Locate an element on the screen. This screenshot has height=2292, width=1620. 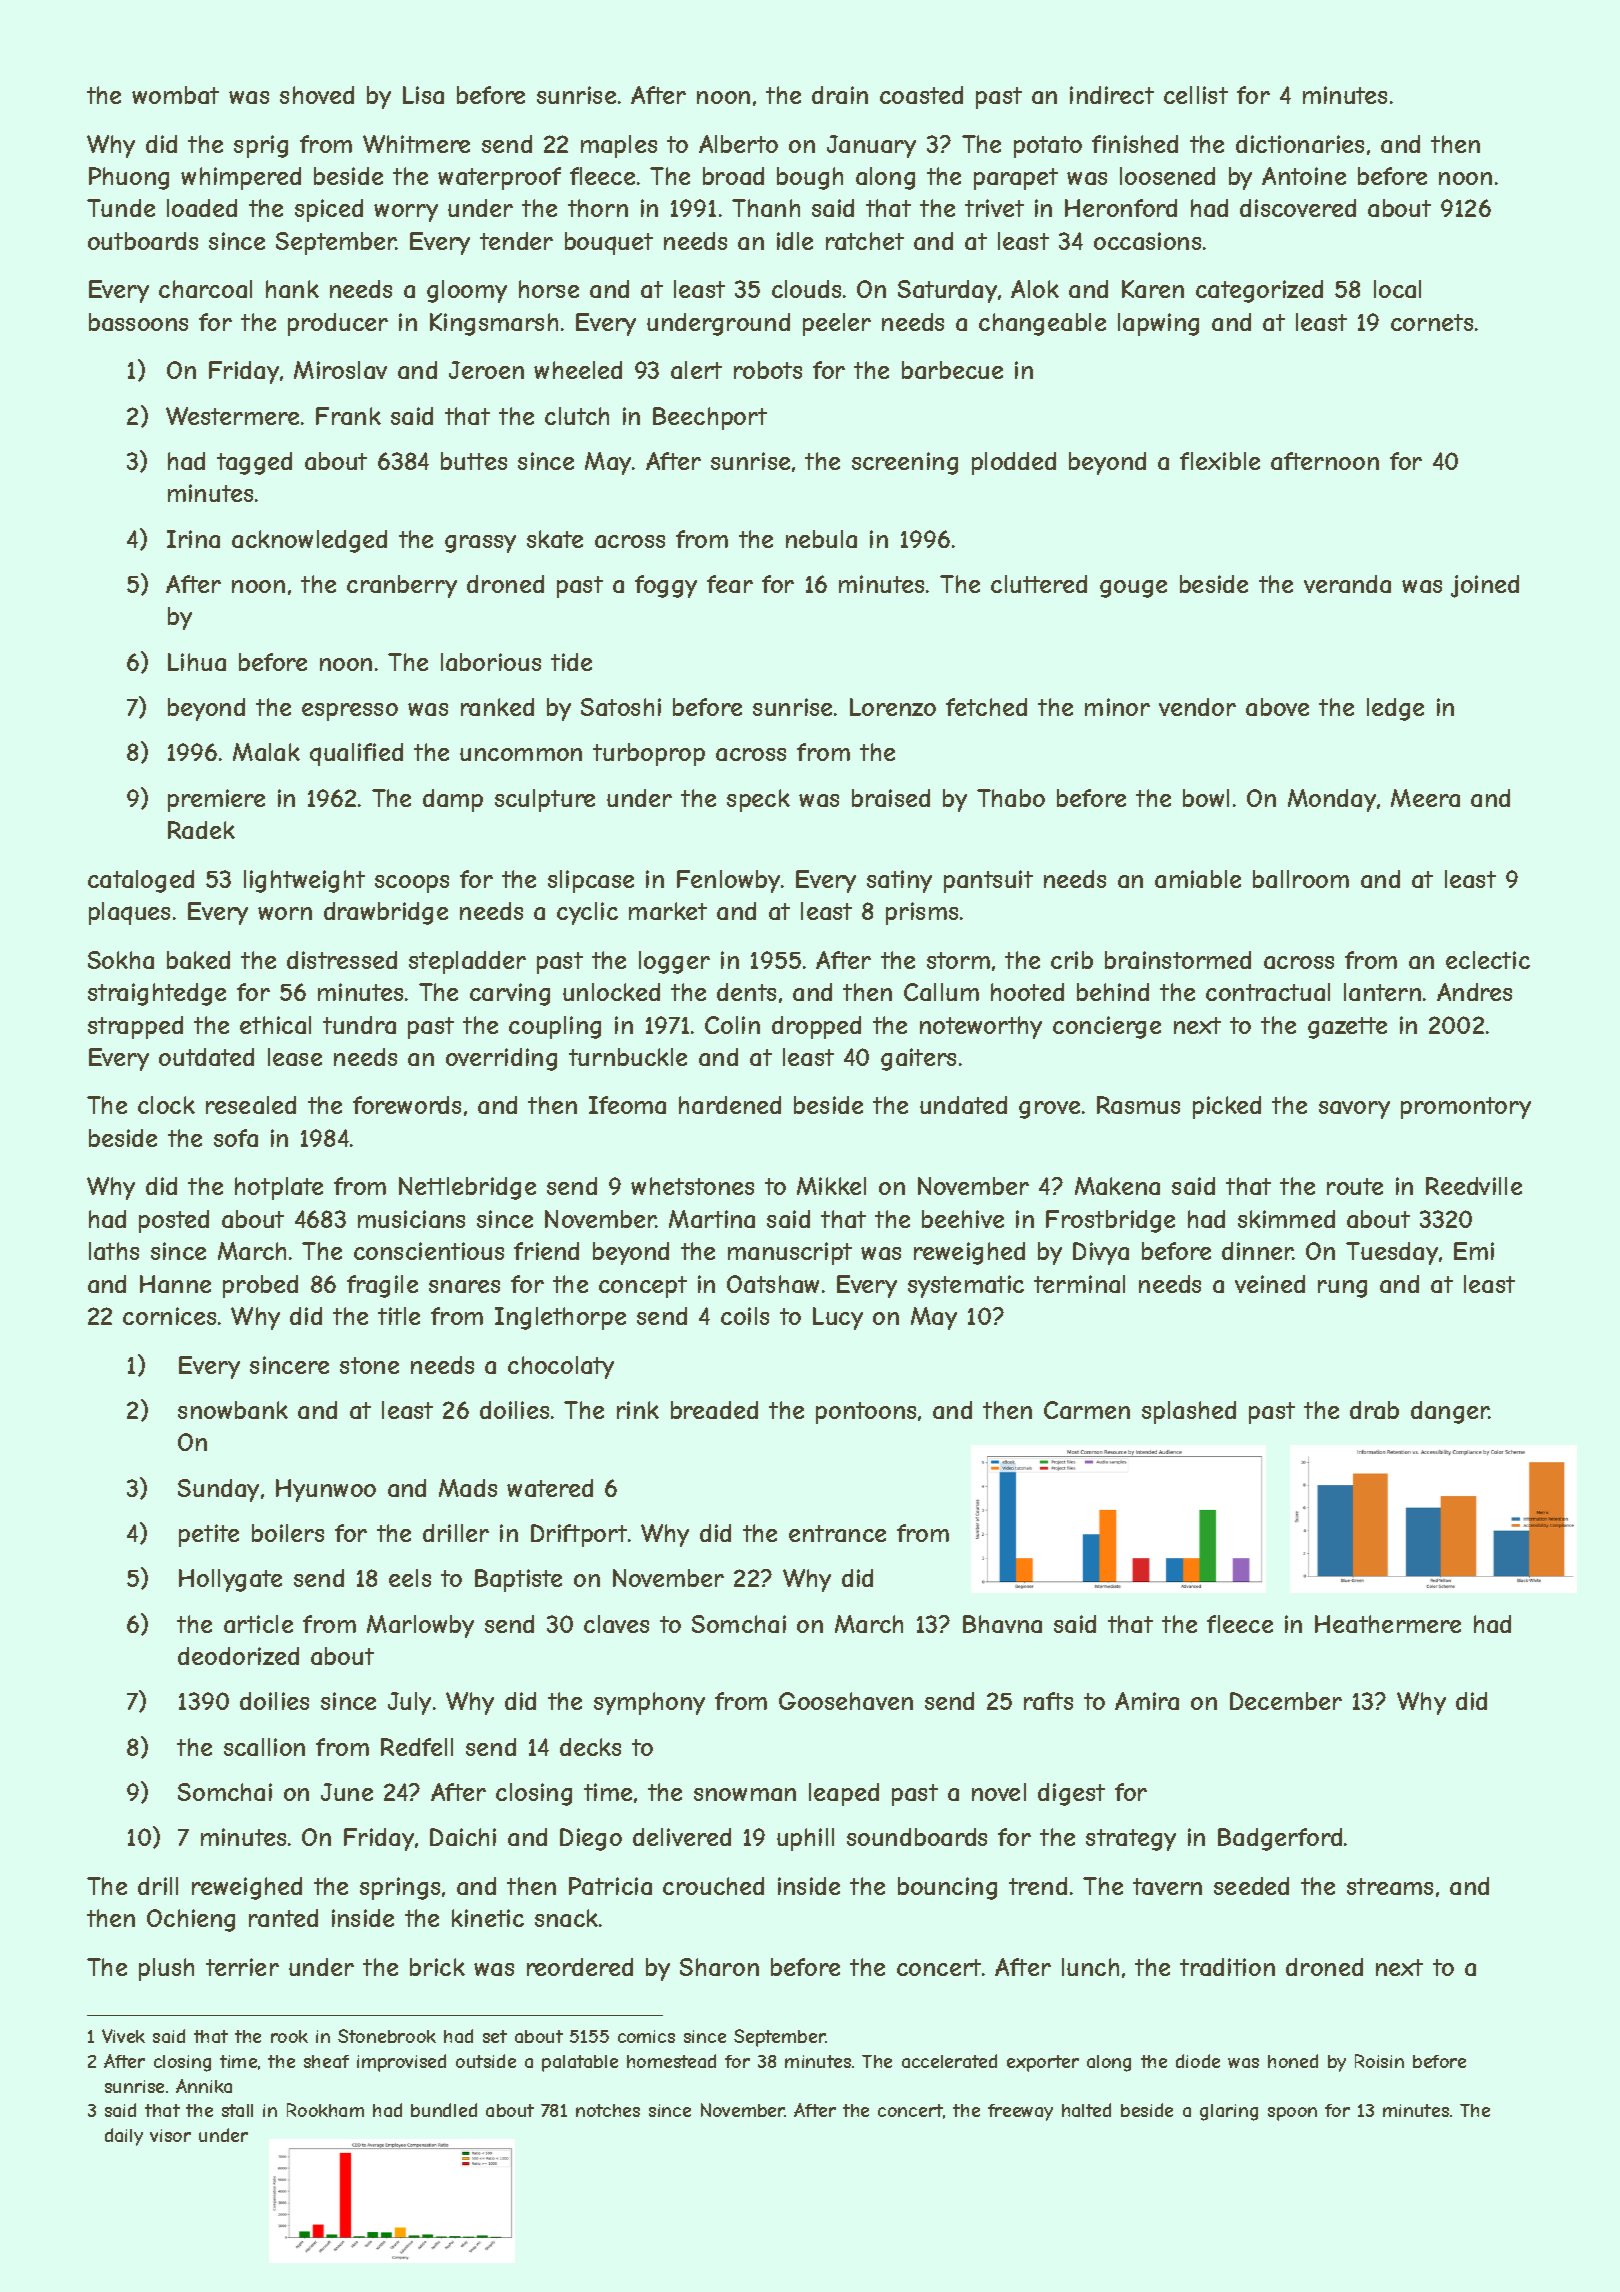
Whitmere is located at coordinates (416, 144).
